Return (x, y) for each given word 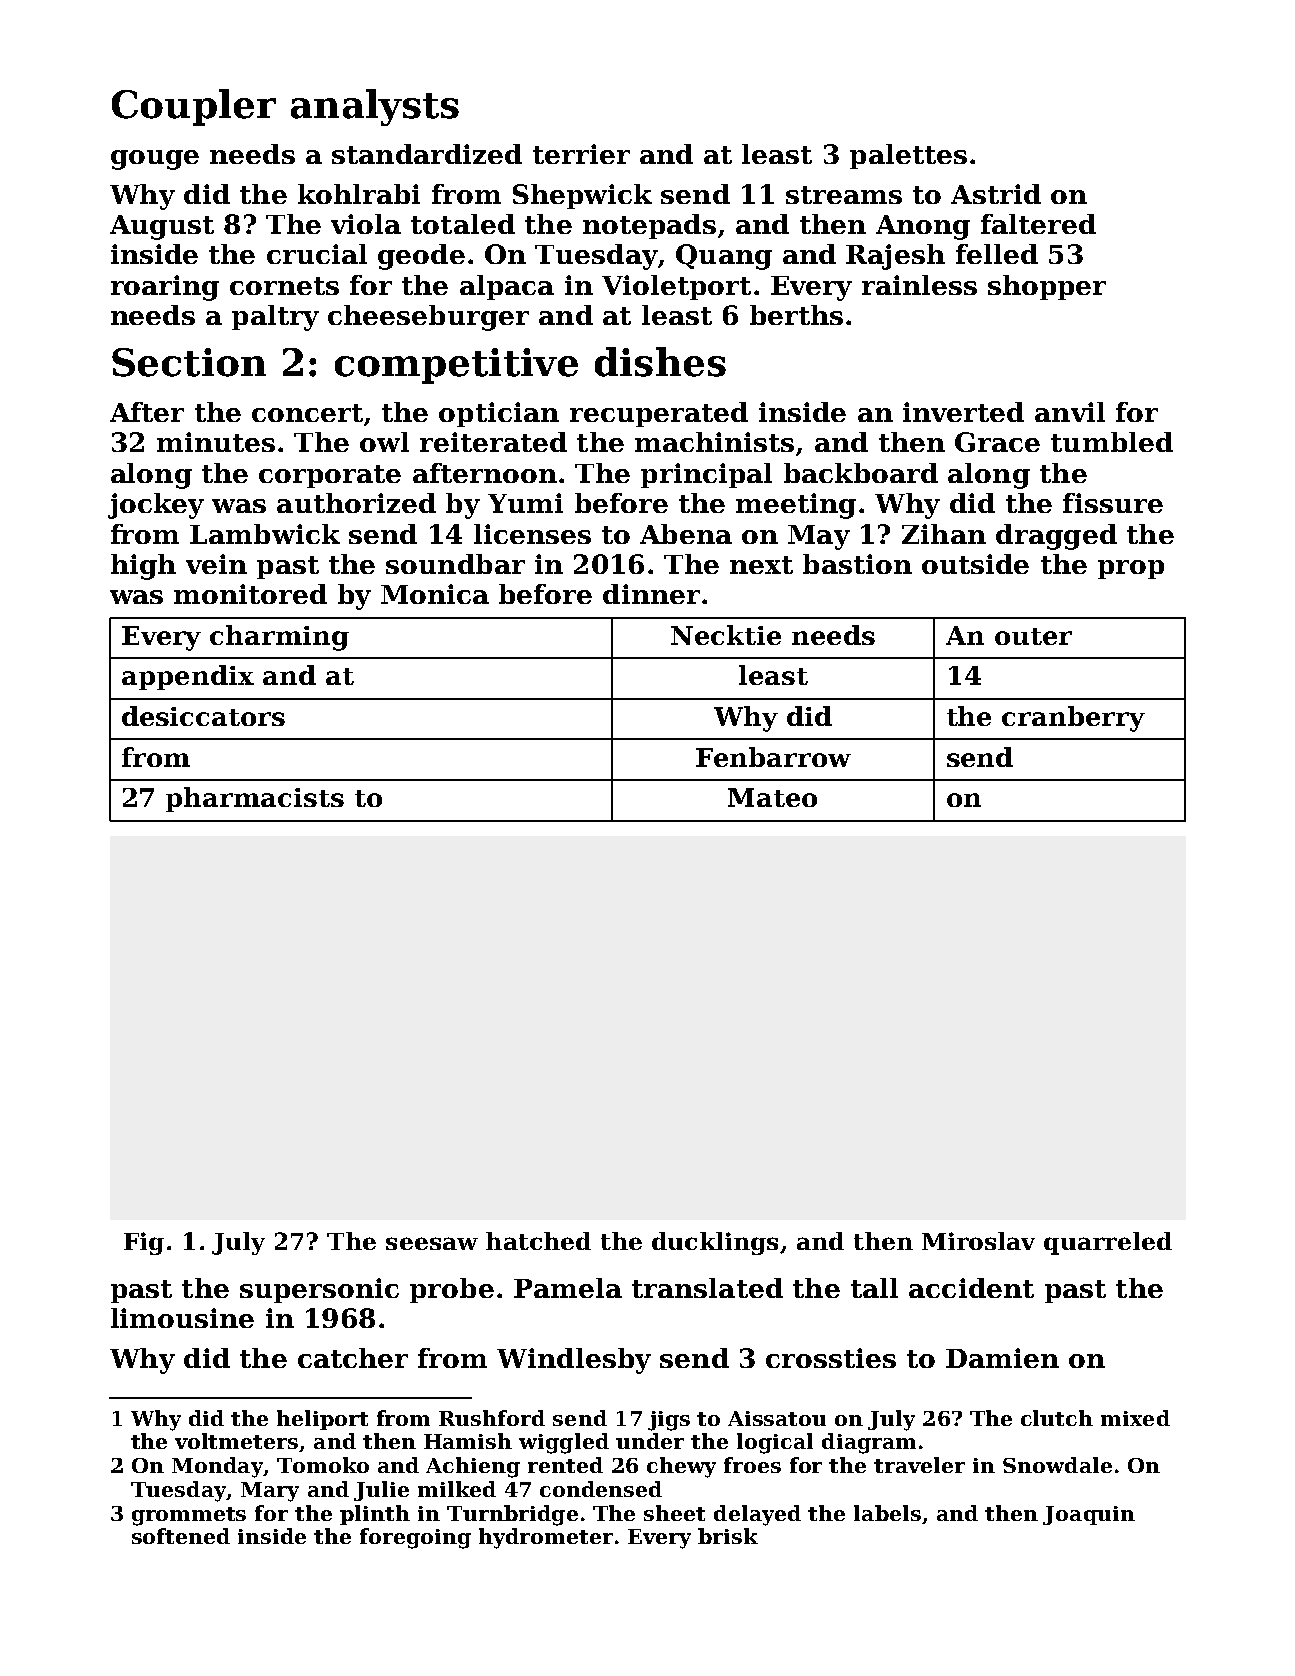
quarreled (1108, 1243)
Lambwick (265, 534)
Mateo (772, 797)
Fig (144, 1243)
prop (1131, 569)
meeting (796, 506)
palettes (908, 156)
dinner (651, 594)
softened (181, 1536)
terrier (581, 154)
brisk (728, 1536)
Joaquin (1089, 1515)
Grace (997, 442)
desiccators (203, 716)
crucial (317, 254)
